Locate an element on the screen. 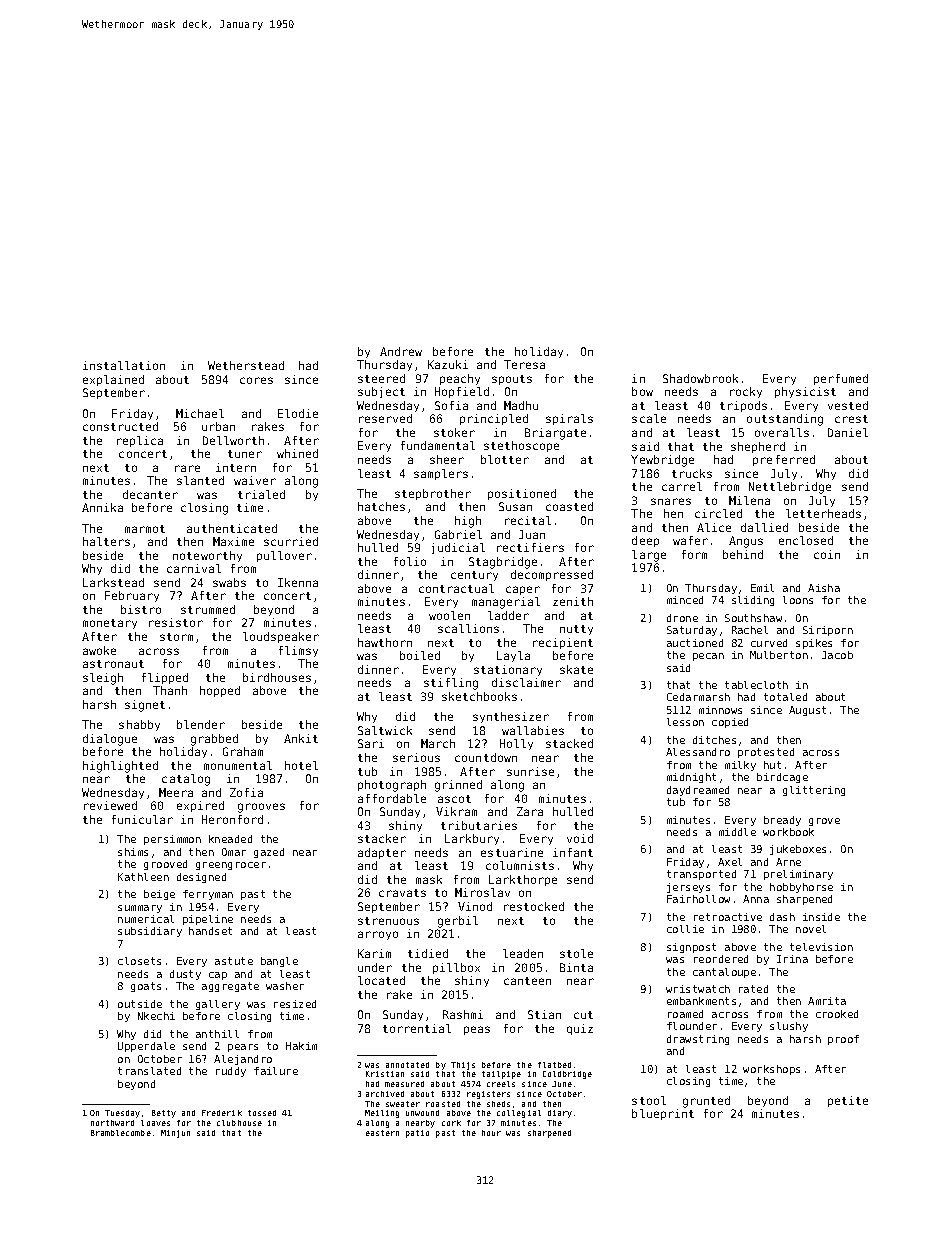 The width and height of the screenshot is (952, 1233). explained is located at coordinates (113, 380).
